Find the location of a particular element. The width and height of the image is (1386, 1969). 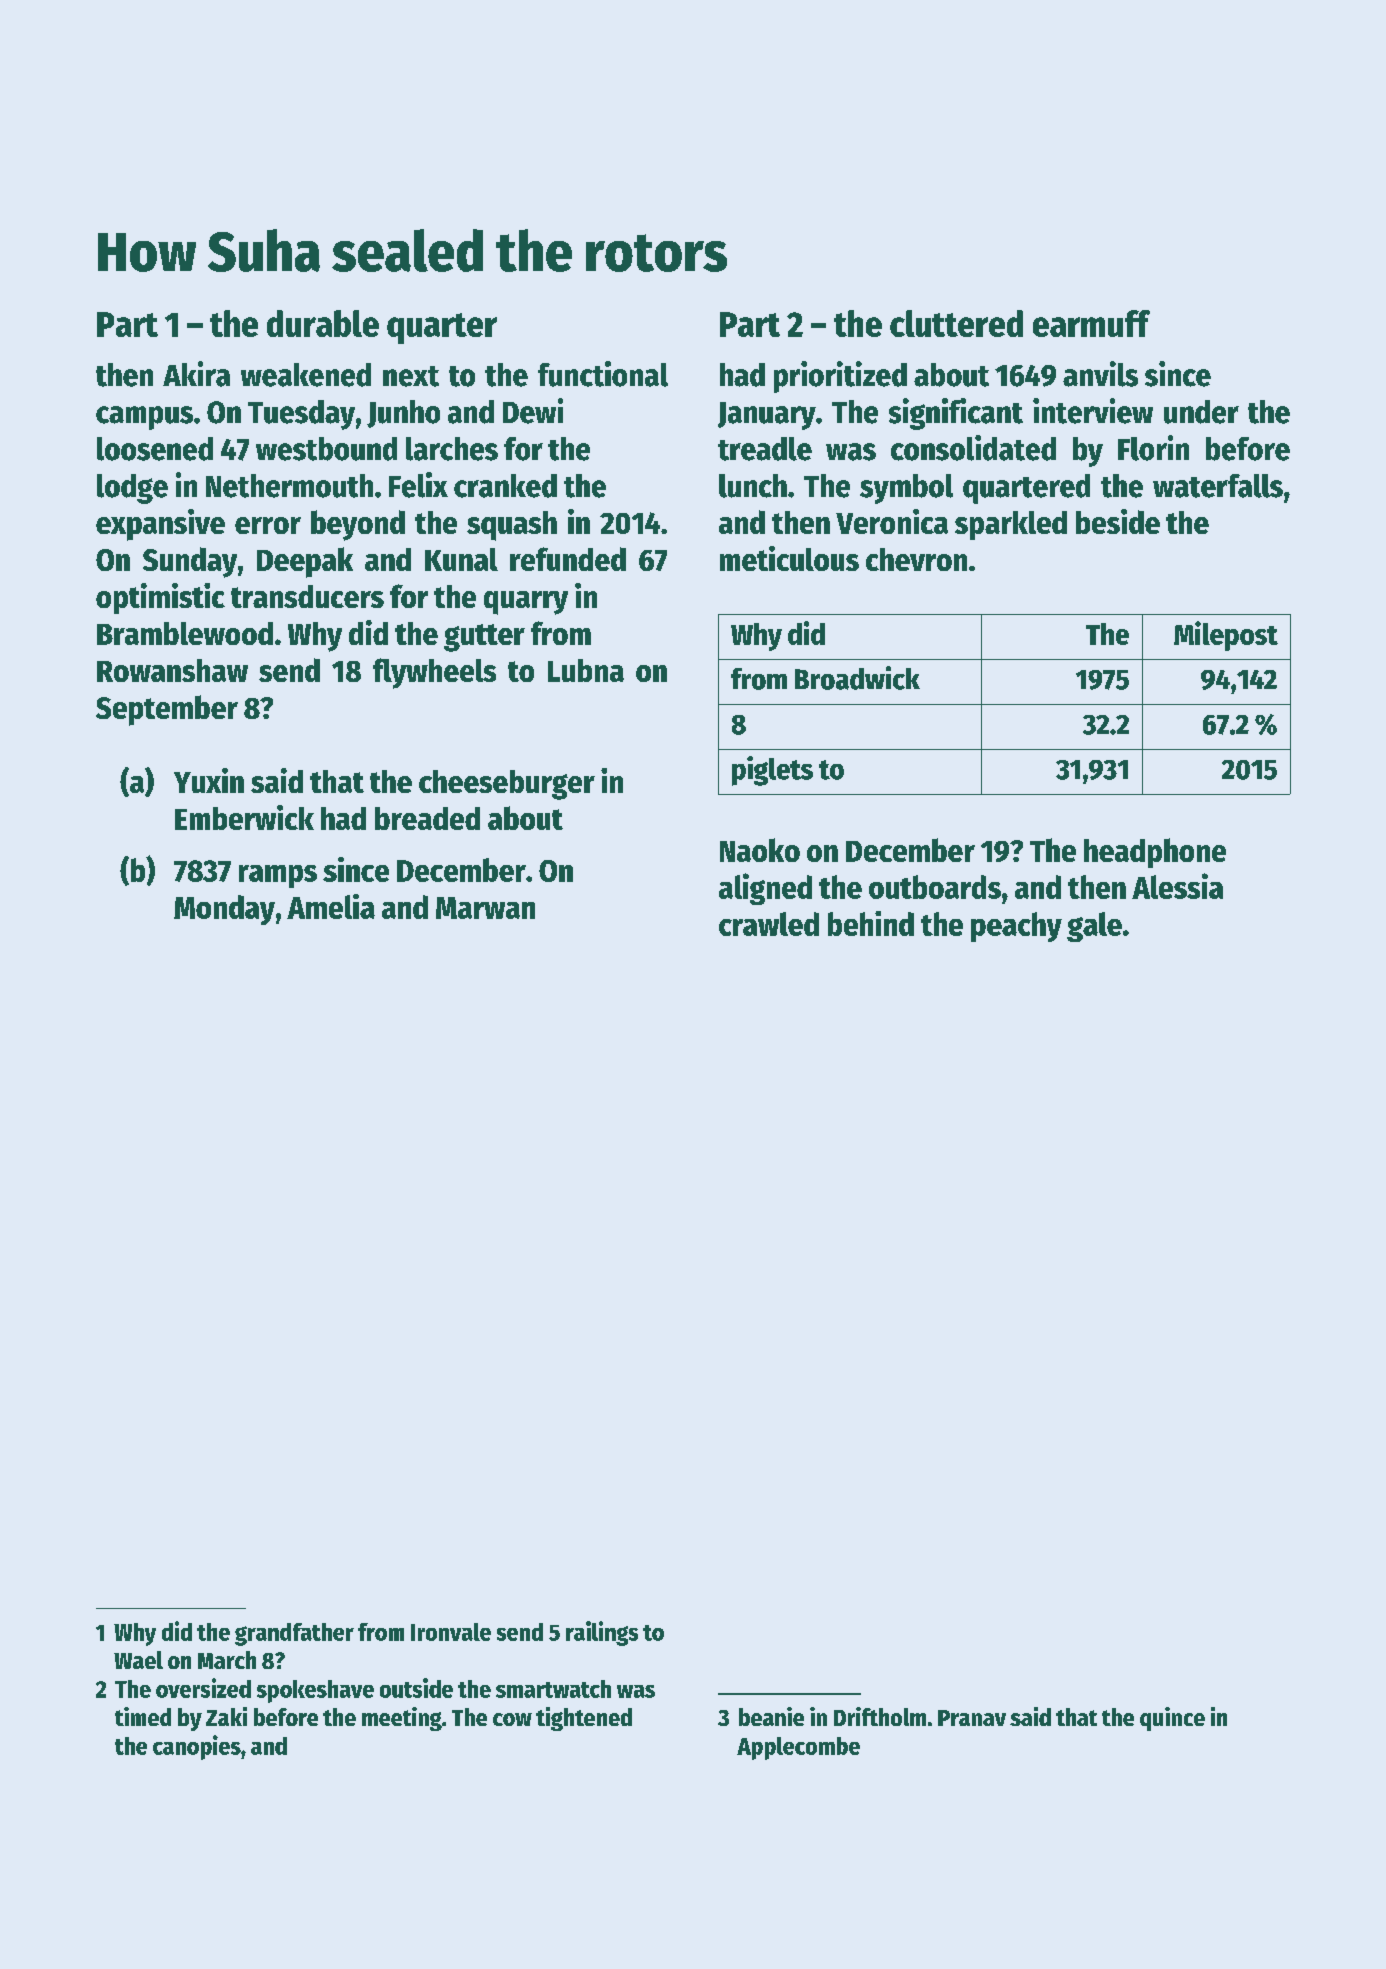

Wael is located at coordinates (138, 1660).
